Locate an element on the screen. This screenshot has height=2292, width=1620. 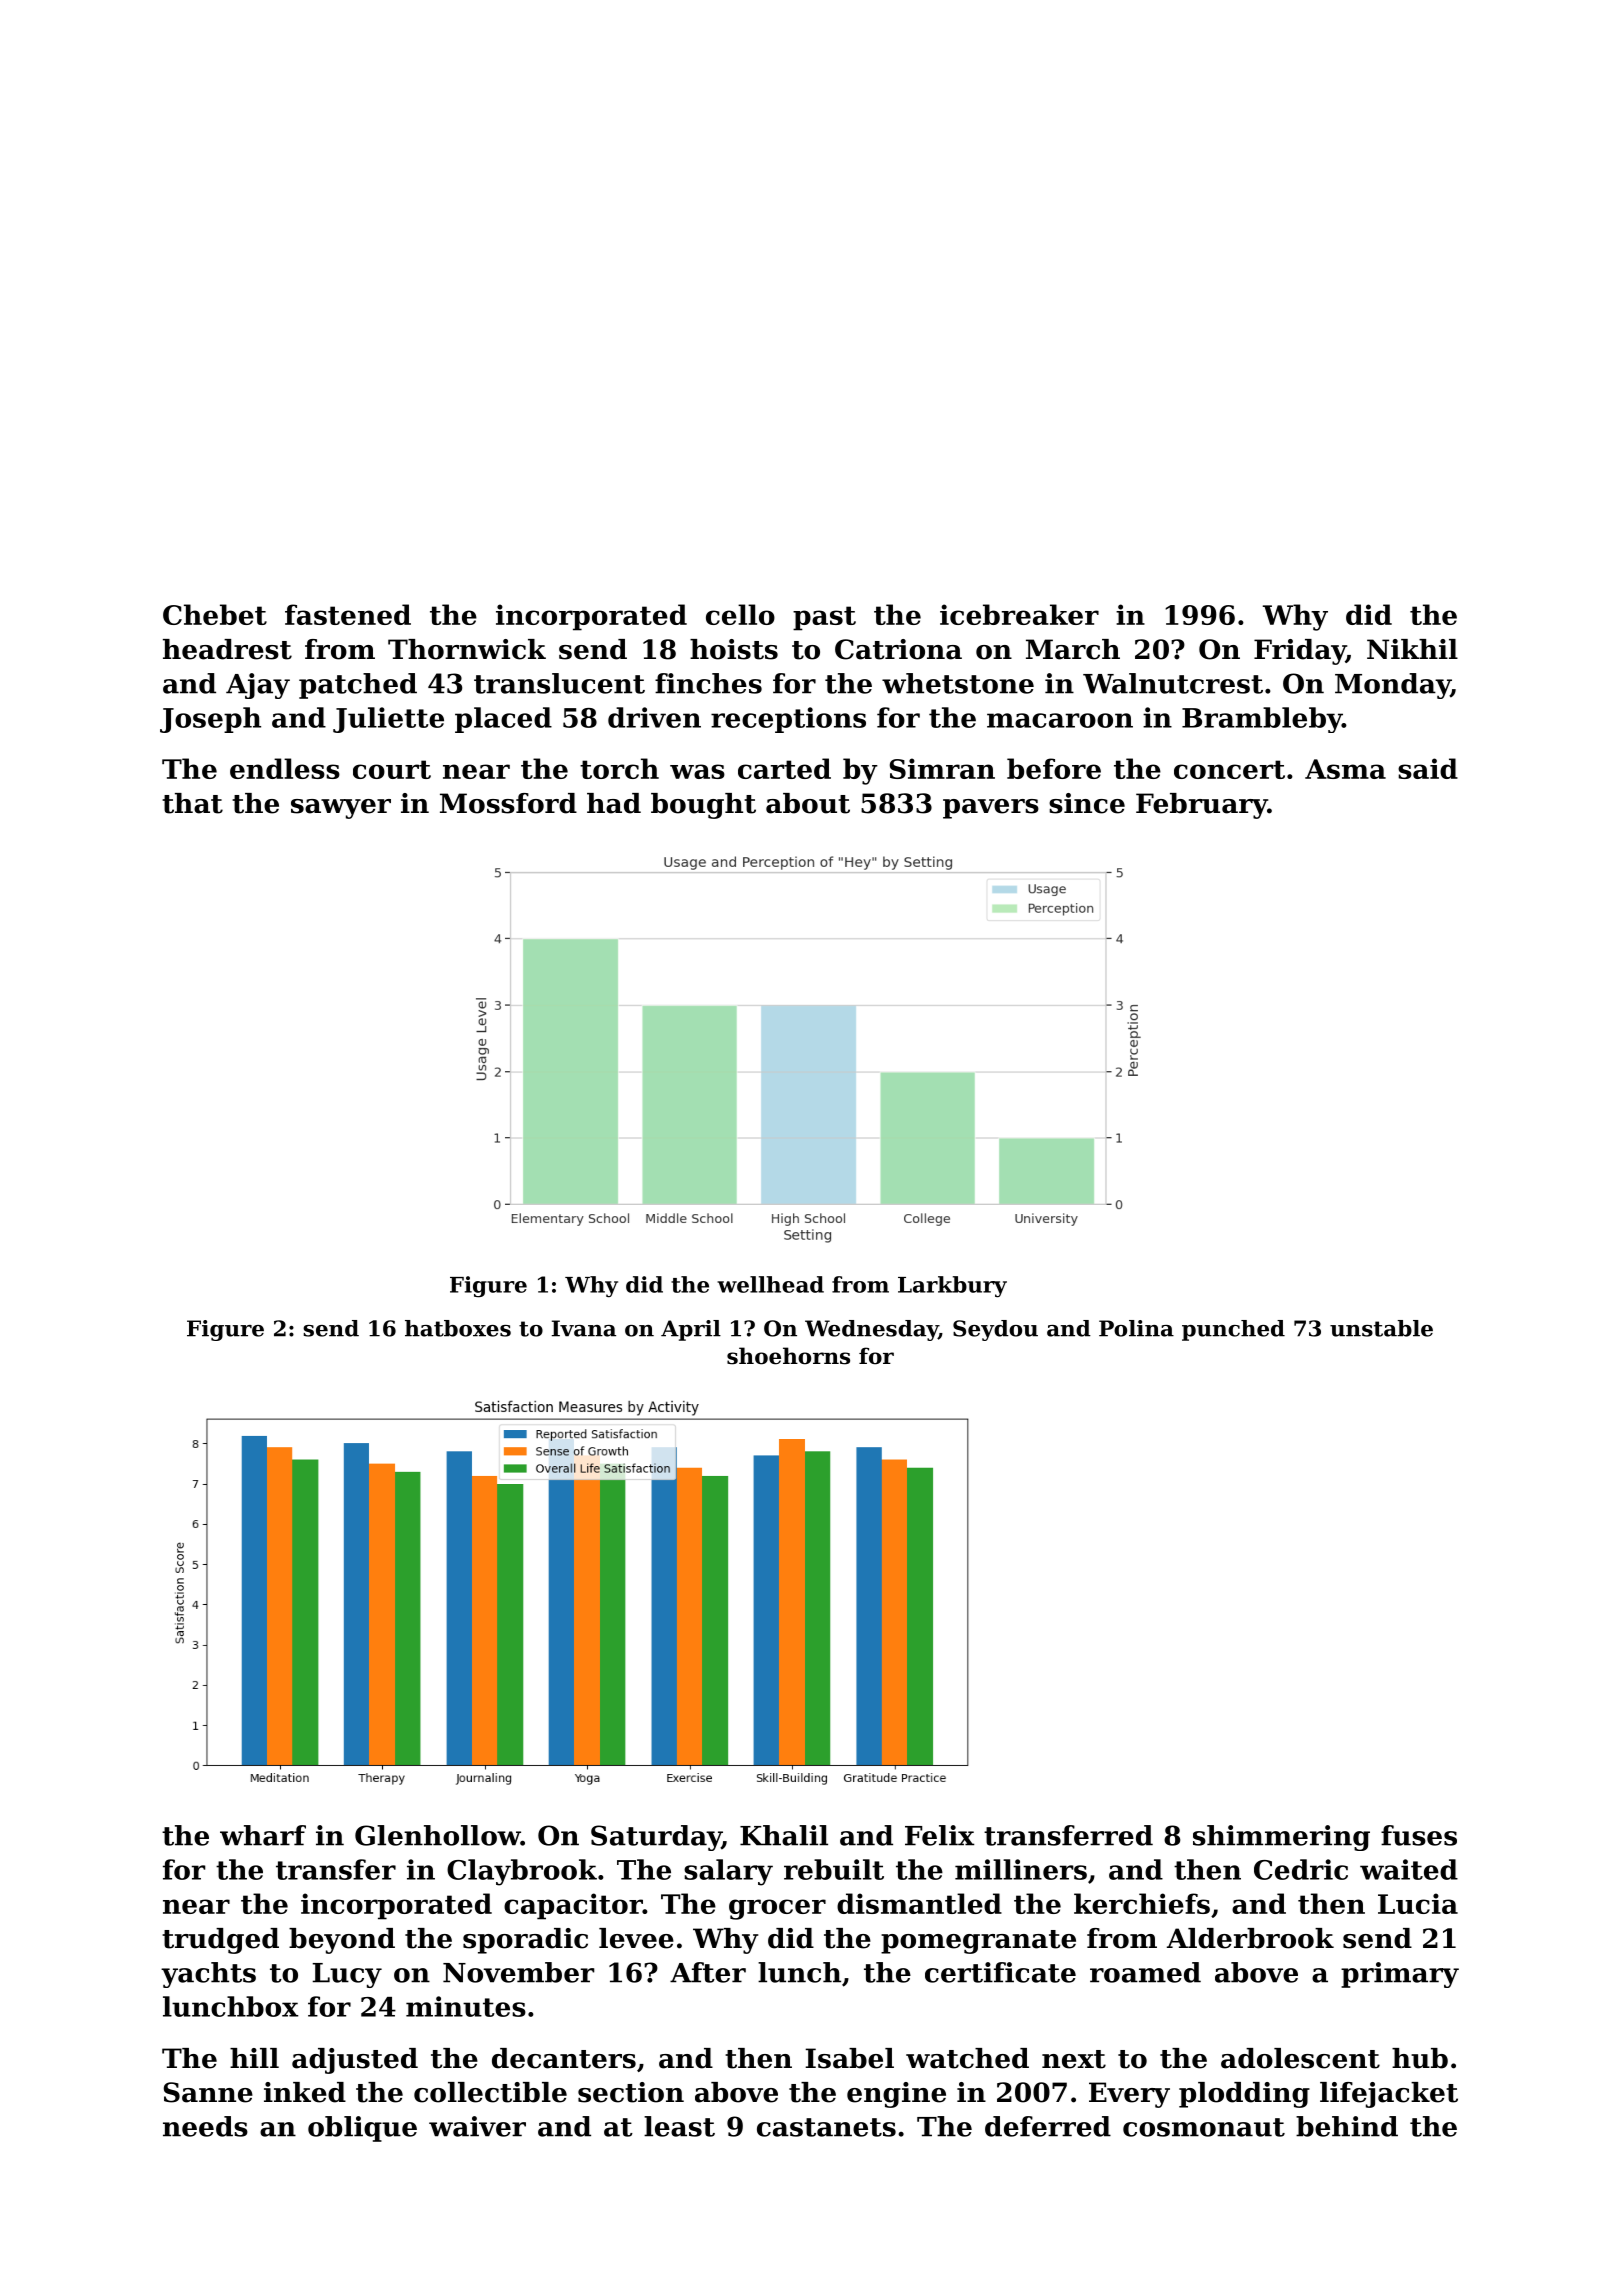
Asma is located at coordinates (1345, 769).
